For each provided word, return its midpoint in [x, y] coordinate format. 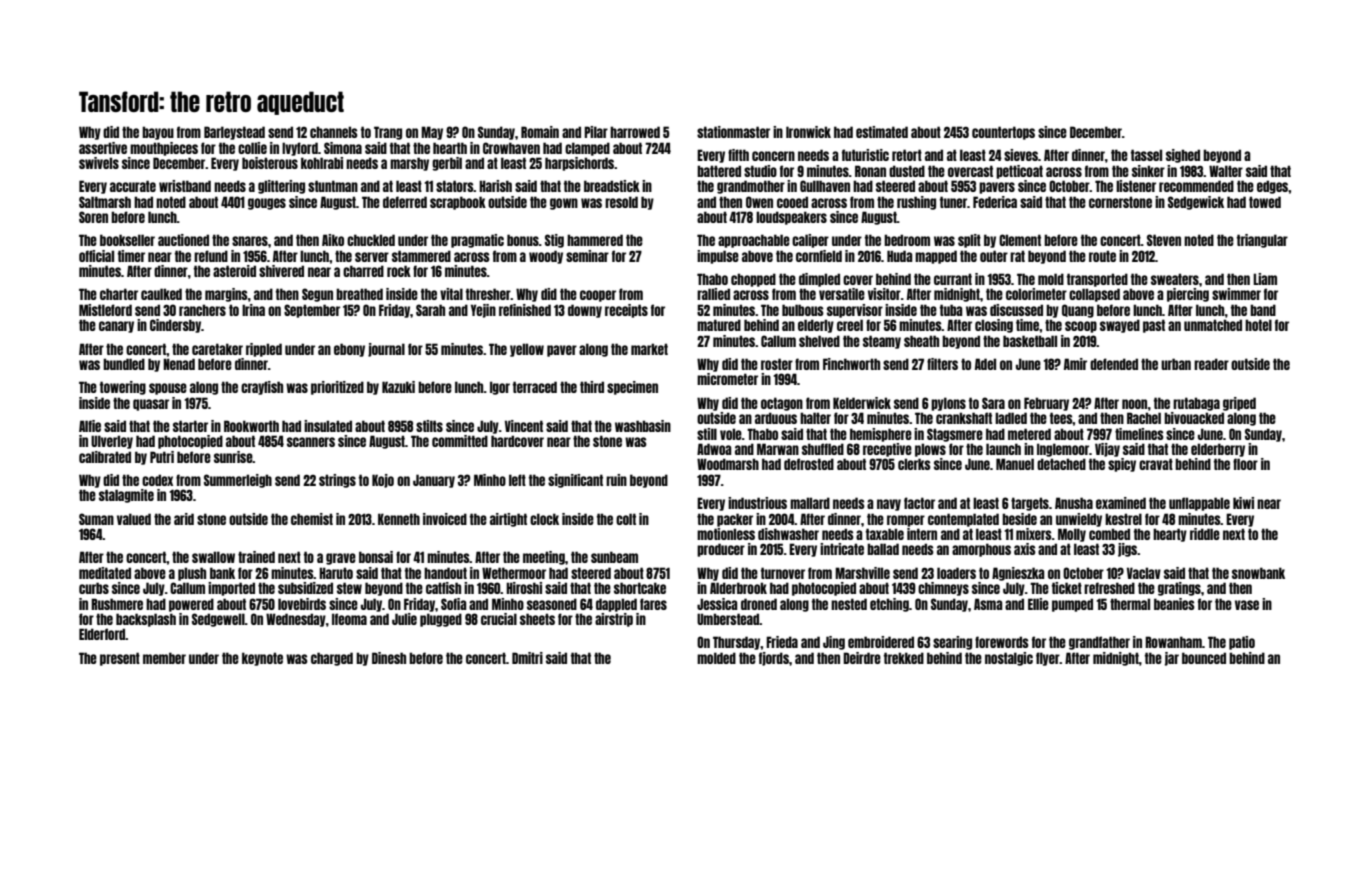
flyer [1048, 659]
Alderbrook [738, 588]
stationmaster [733, 132]
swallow [213, 557]
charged [332, 659]
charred [363, 271]
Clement [1020, 240]
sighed [1183, 156]
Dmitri [527, 658]
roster [777, 364]
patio [1242, 643]
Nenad [179, 364]
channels [334, 132]
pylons [948, 404]
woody [546, 257]
